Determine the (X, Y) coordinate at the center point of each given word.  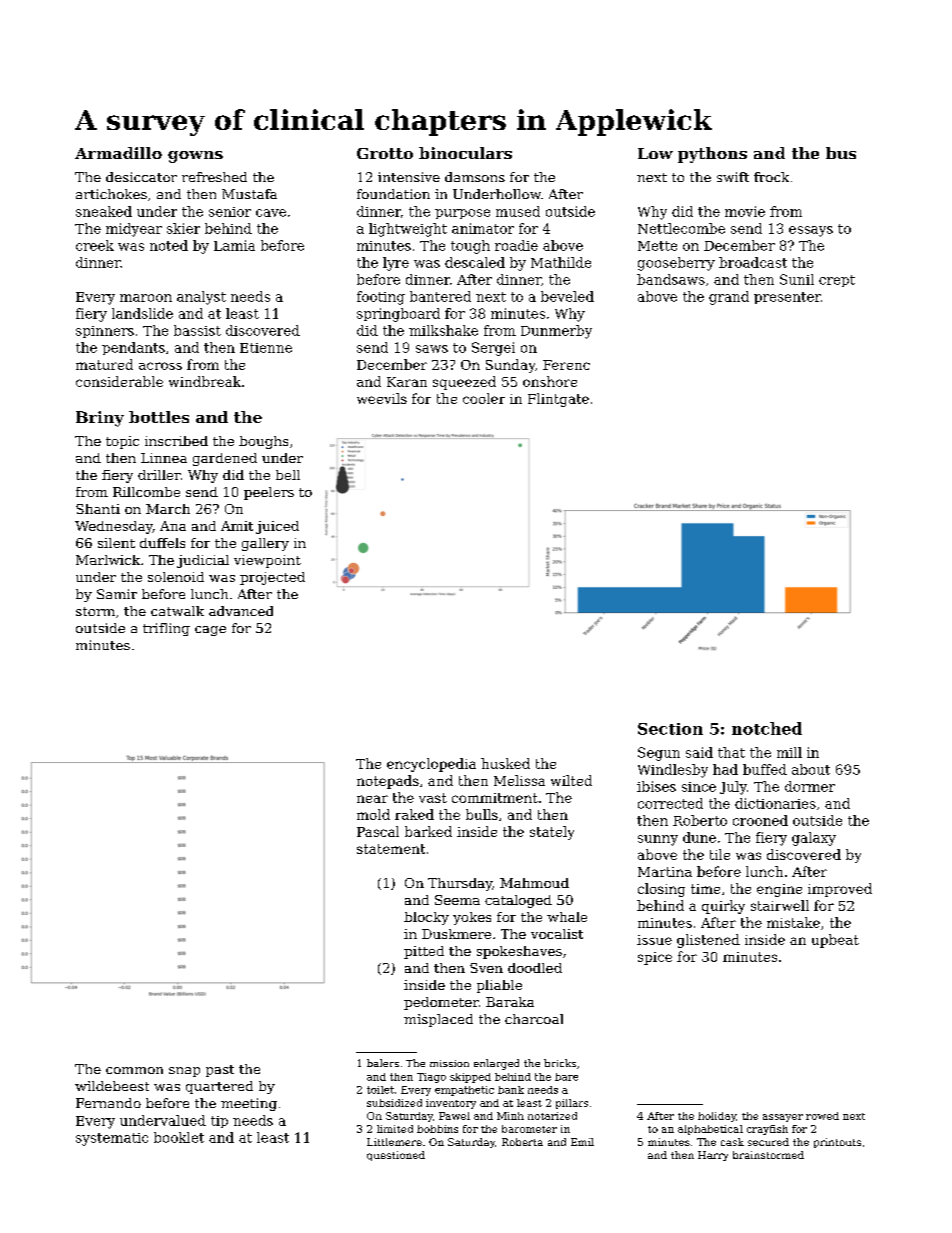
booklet (179, 1137)
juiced (277, 527)
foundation (393, 194)
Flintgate (558, 400)
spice (655, 958)
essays (811, 231)
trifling (166, 629)
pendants (133, 348)
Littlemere (394, 1142)
